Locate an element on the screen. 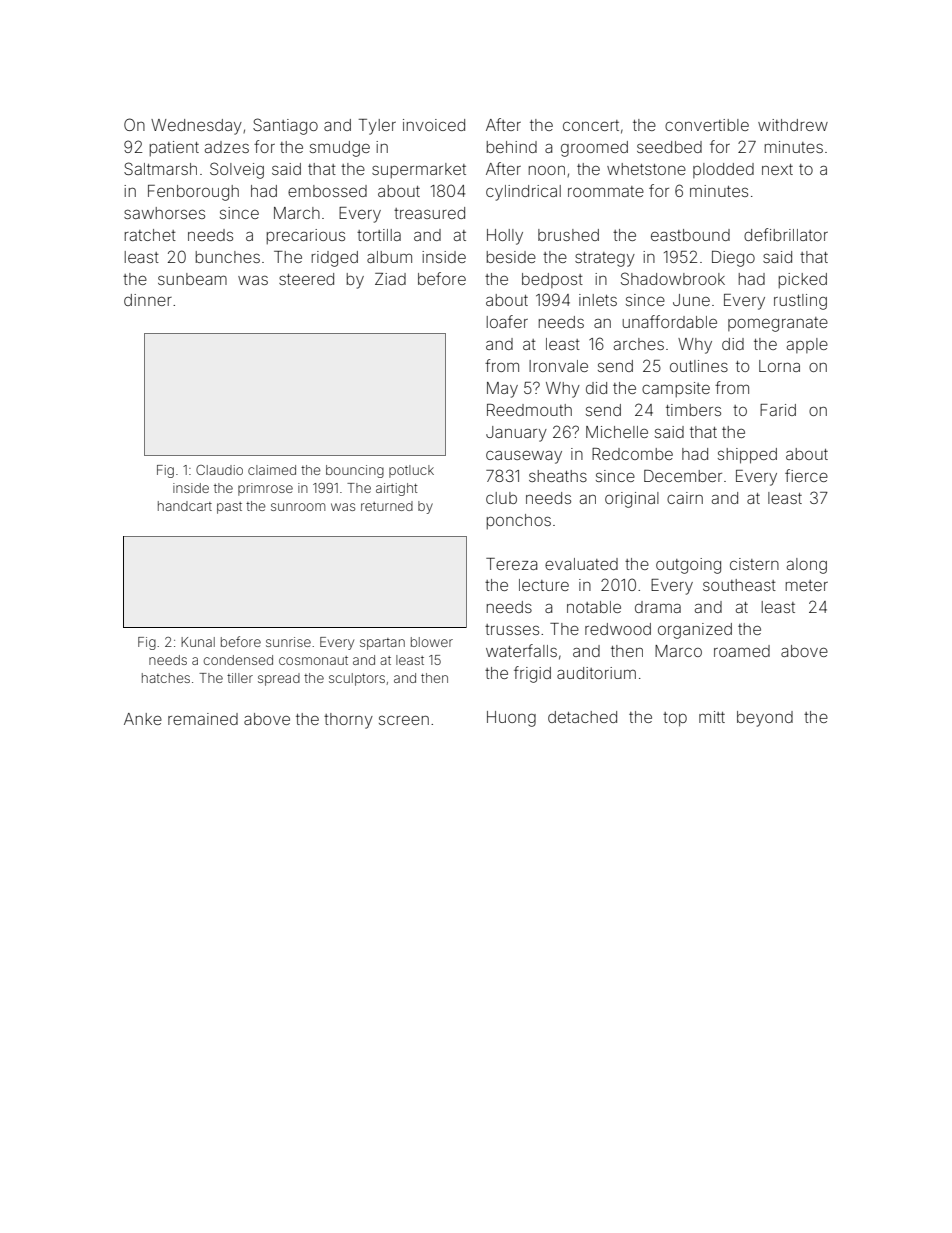  supermarket is located at coordinates (419, 170).
